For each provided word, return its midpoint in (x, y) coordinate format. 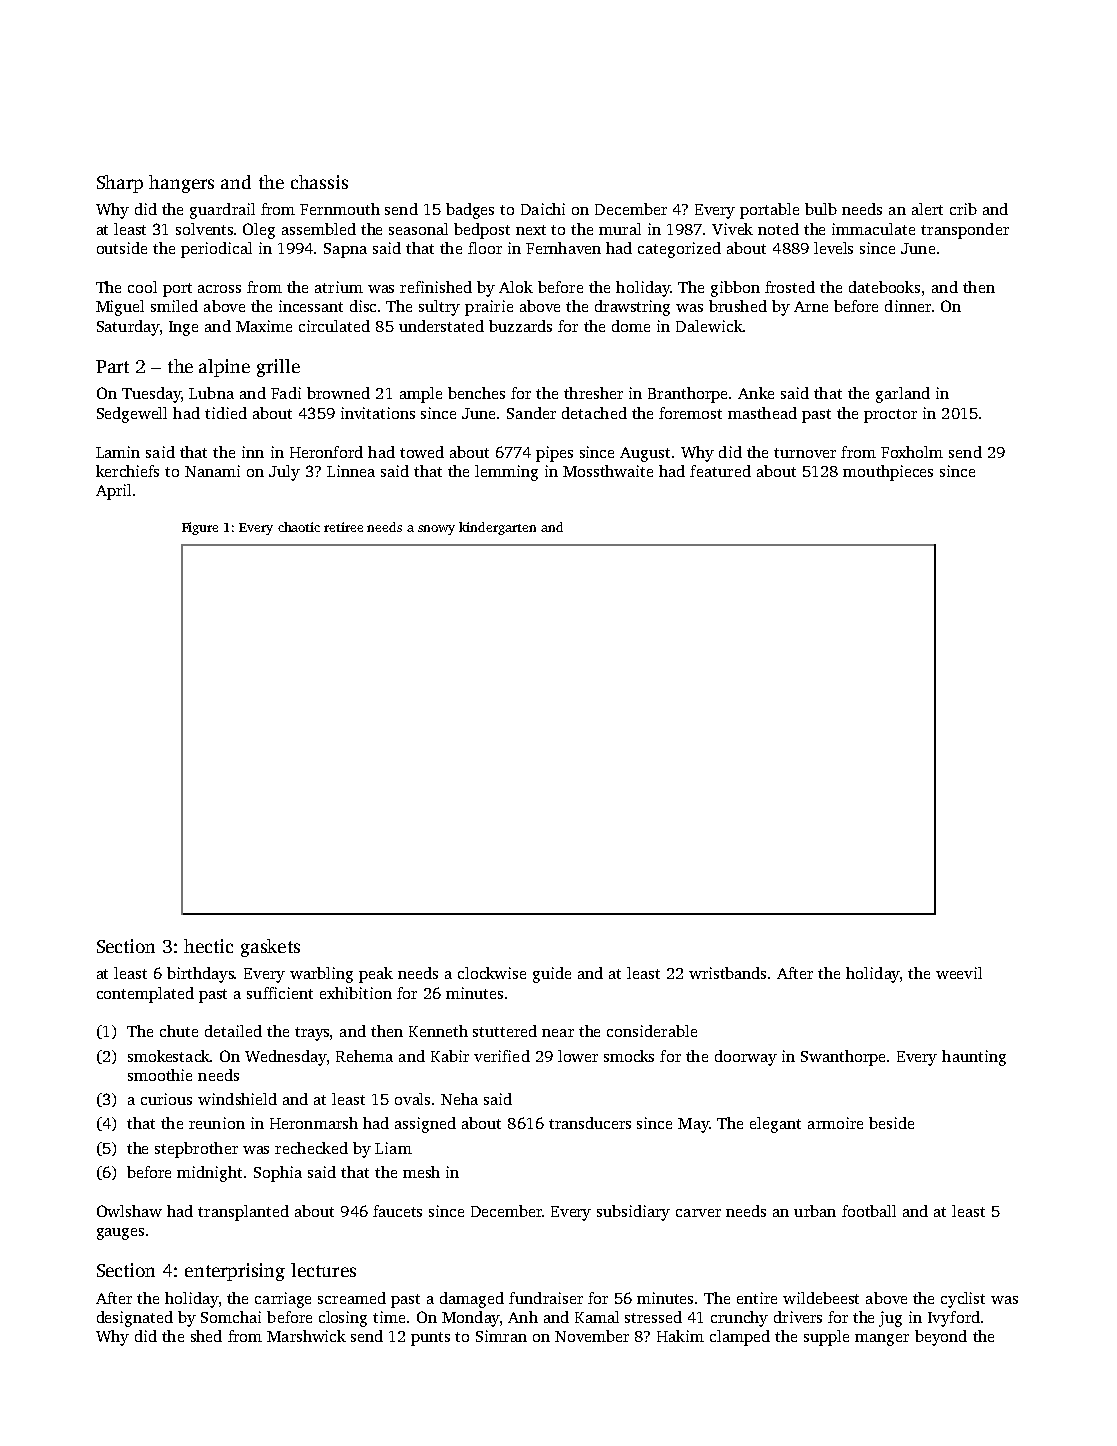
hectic (208, 946)
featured (720, 471)
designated (135, 1319)
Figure (200, 528)
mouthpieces (888, 473)
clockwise (492, 973)
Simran (501, 1336)
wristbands (727, 973)
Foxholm (912, 452)
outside (122, 248)
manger (882, 1340)
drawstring (632, 308)
